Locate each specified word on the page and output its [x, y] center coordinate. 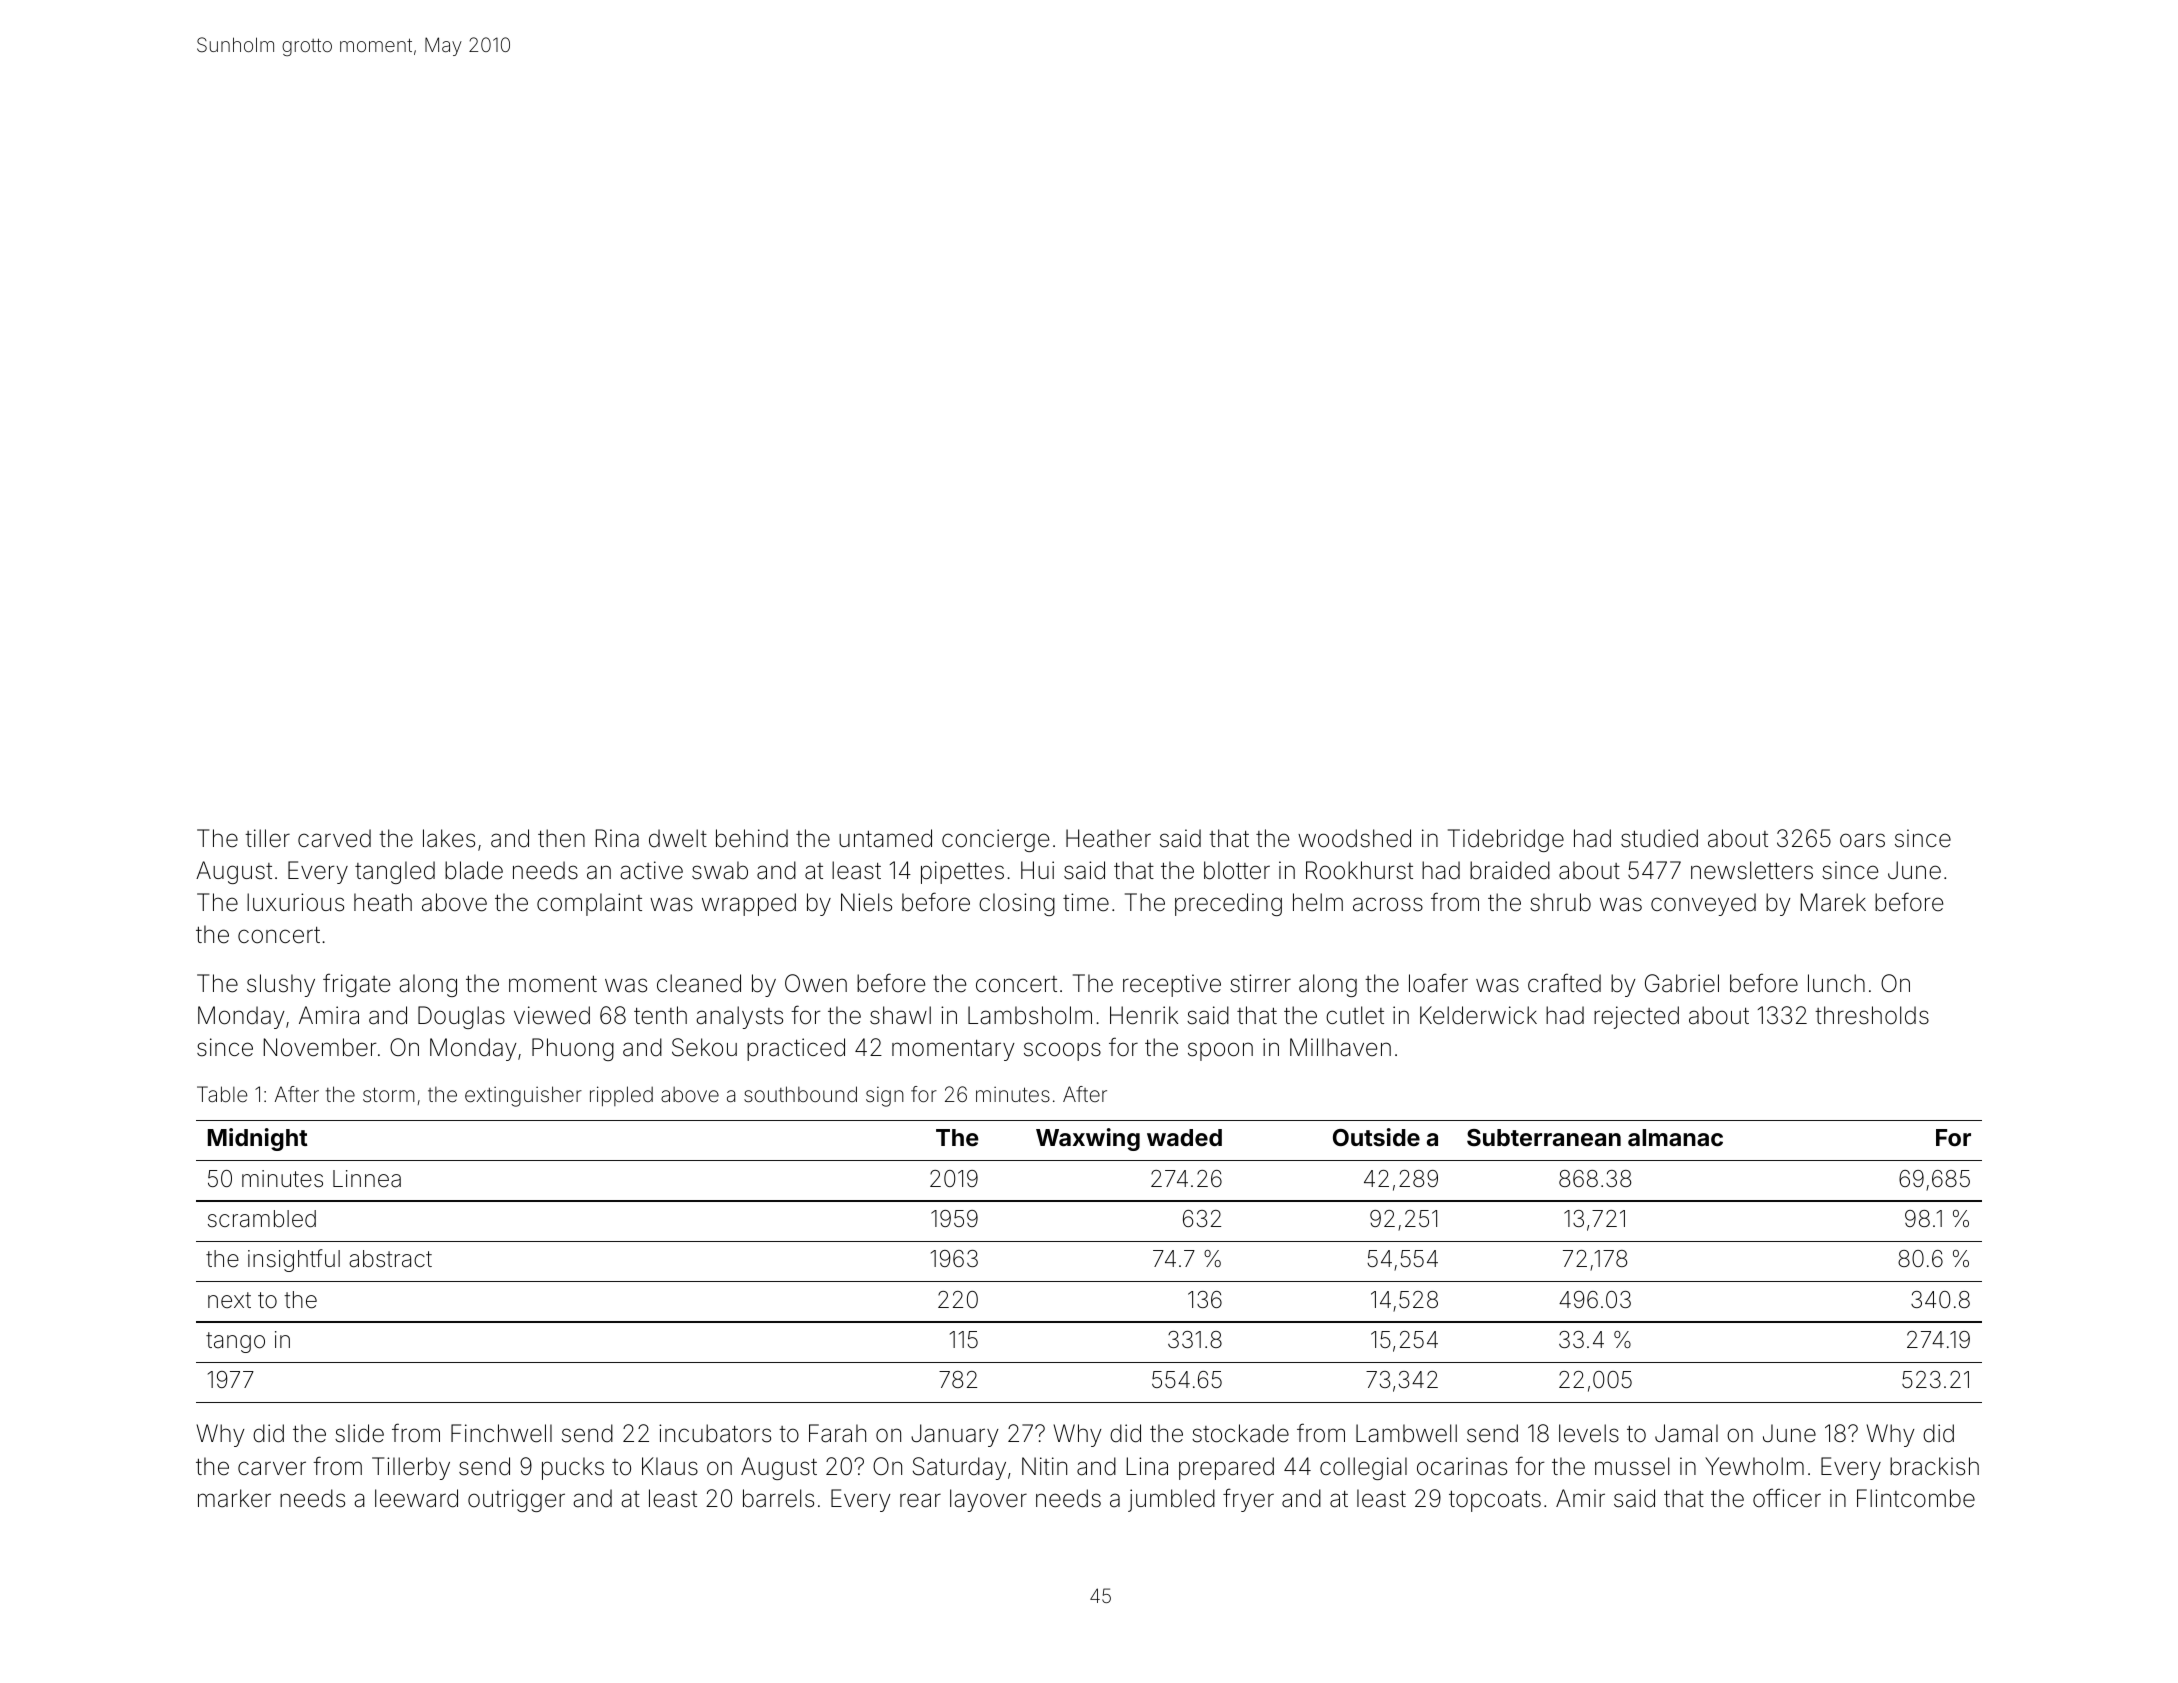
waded [1184, 1137]
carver [272, 1468]
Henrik [1144, 1015]
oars [1862, 840]
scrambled [262, 1219]
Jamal [1686, 1433]
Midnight [258, 1139]
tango [235, 1342]
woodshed [1354, 838]
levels [1589, 1433]
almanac [1675, 1137]
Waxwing [1088, 1139]
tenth [660, 1015]
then [561, 838]
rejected [1636, 1017]
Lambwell [1406, 1433]
